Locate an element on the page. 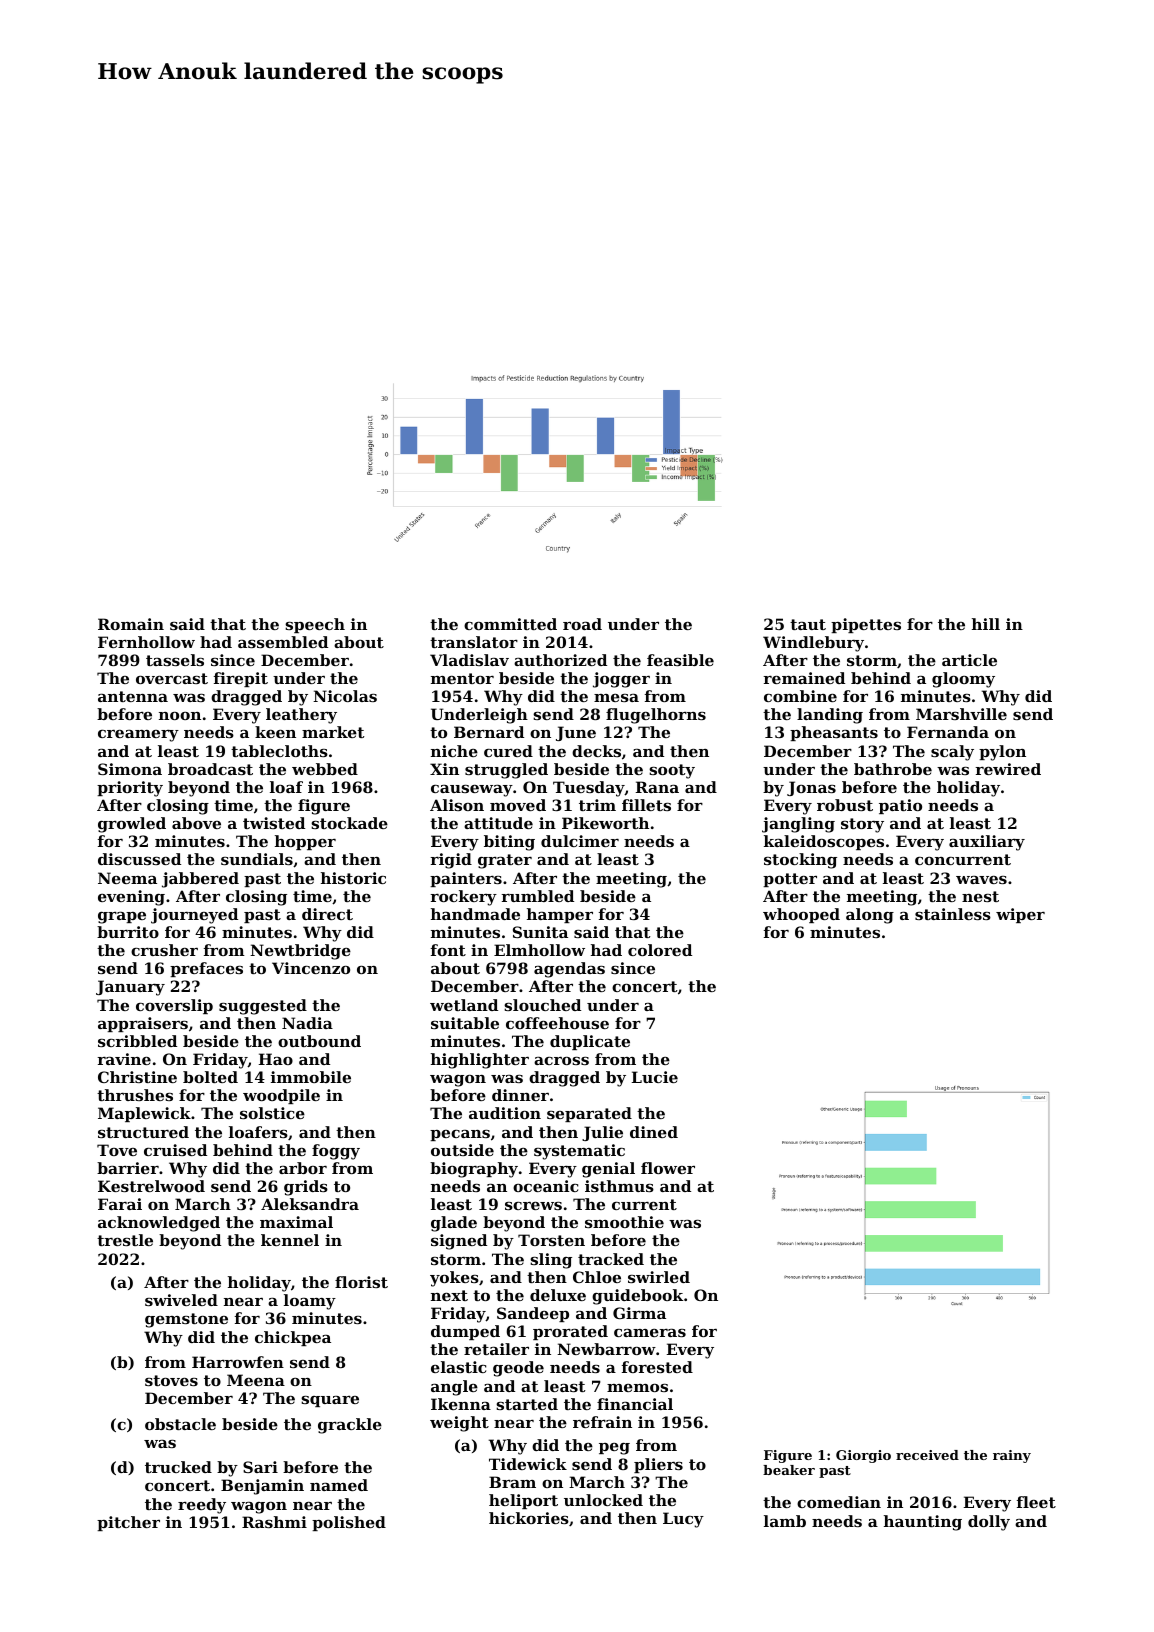  growled is located at coordinates (132, 825).
